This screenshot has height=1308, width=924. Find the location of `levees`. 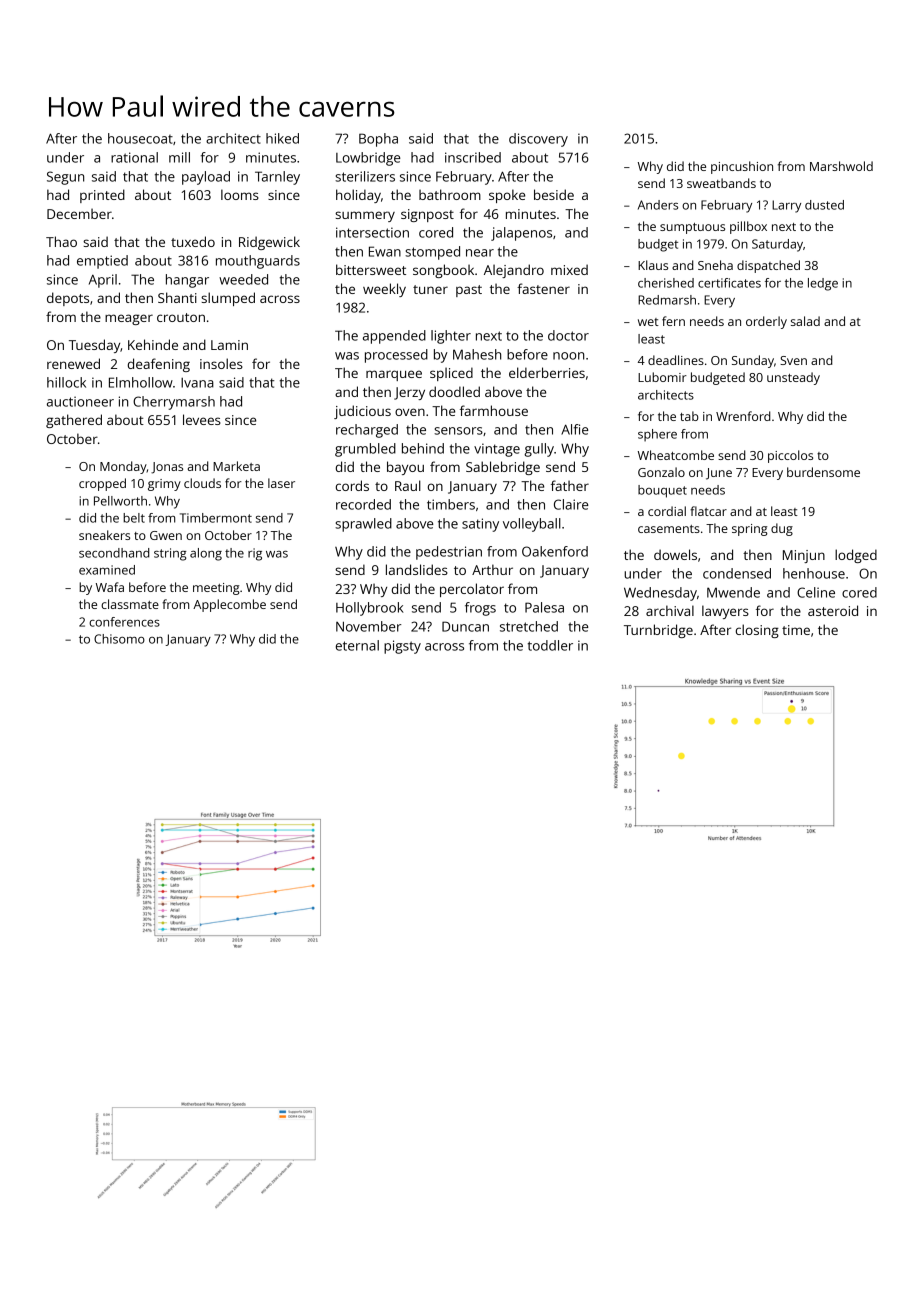

levees is located at coordinates (202, 419).
